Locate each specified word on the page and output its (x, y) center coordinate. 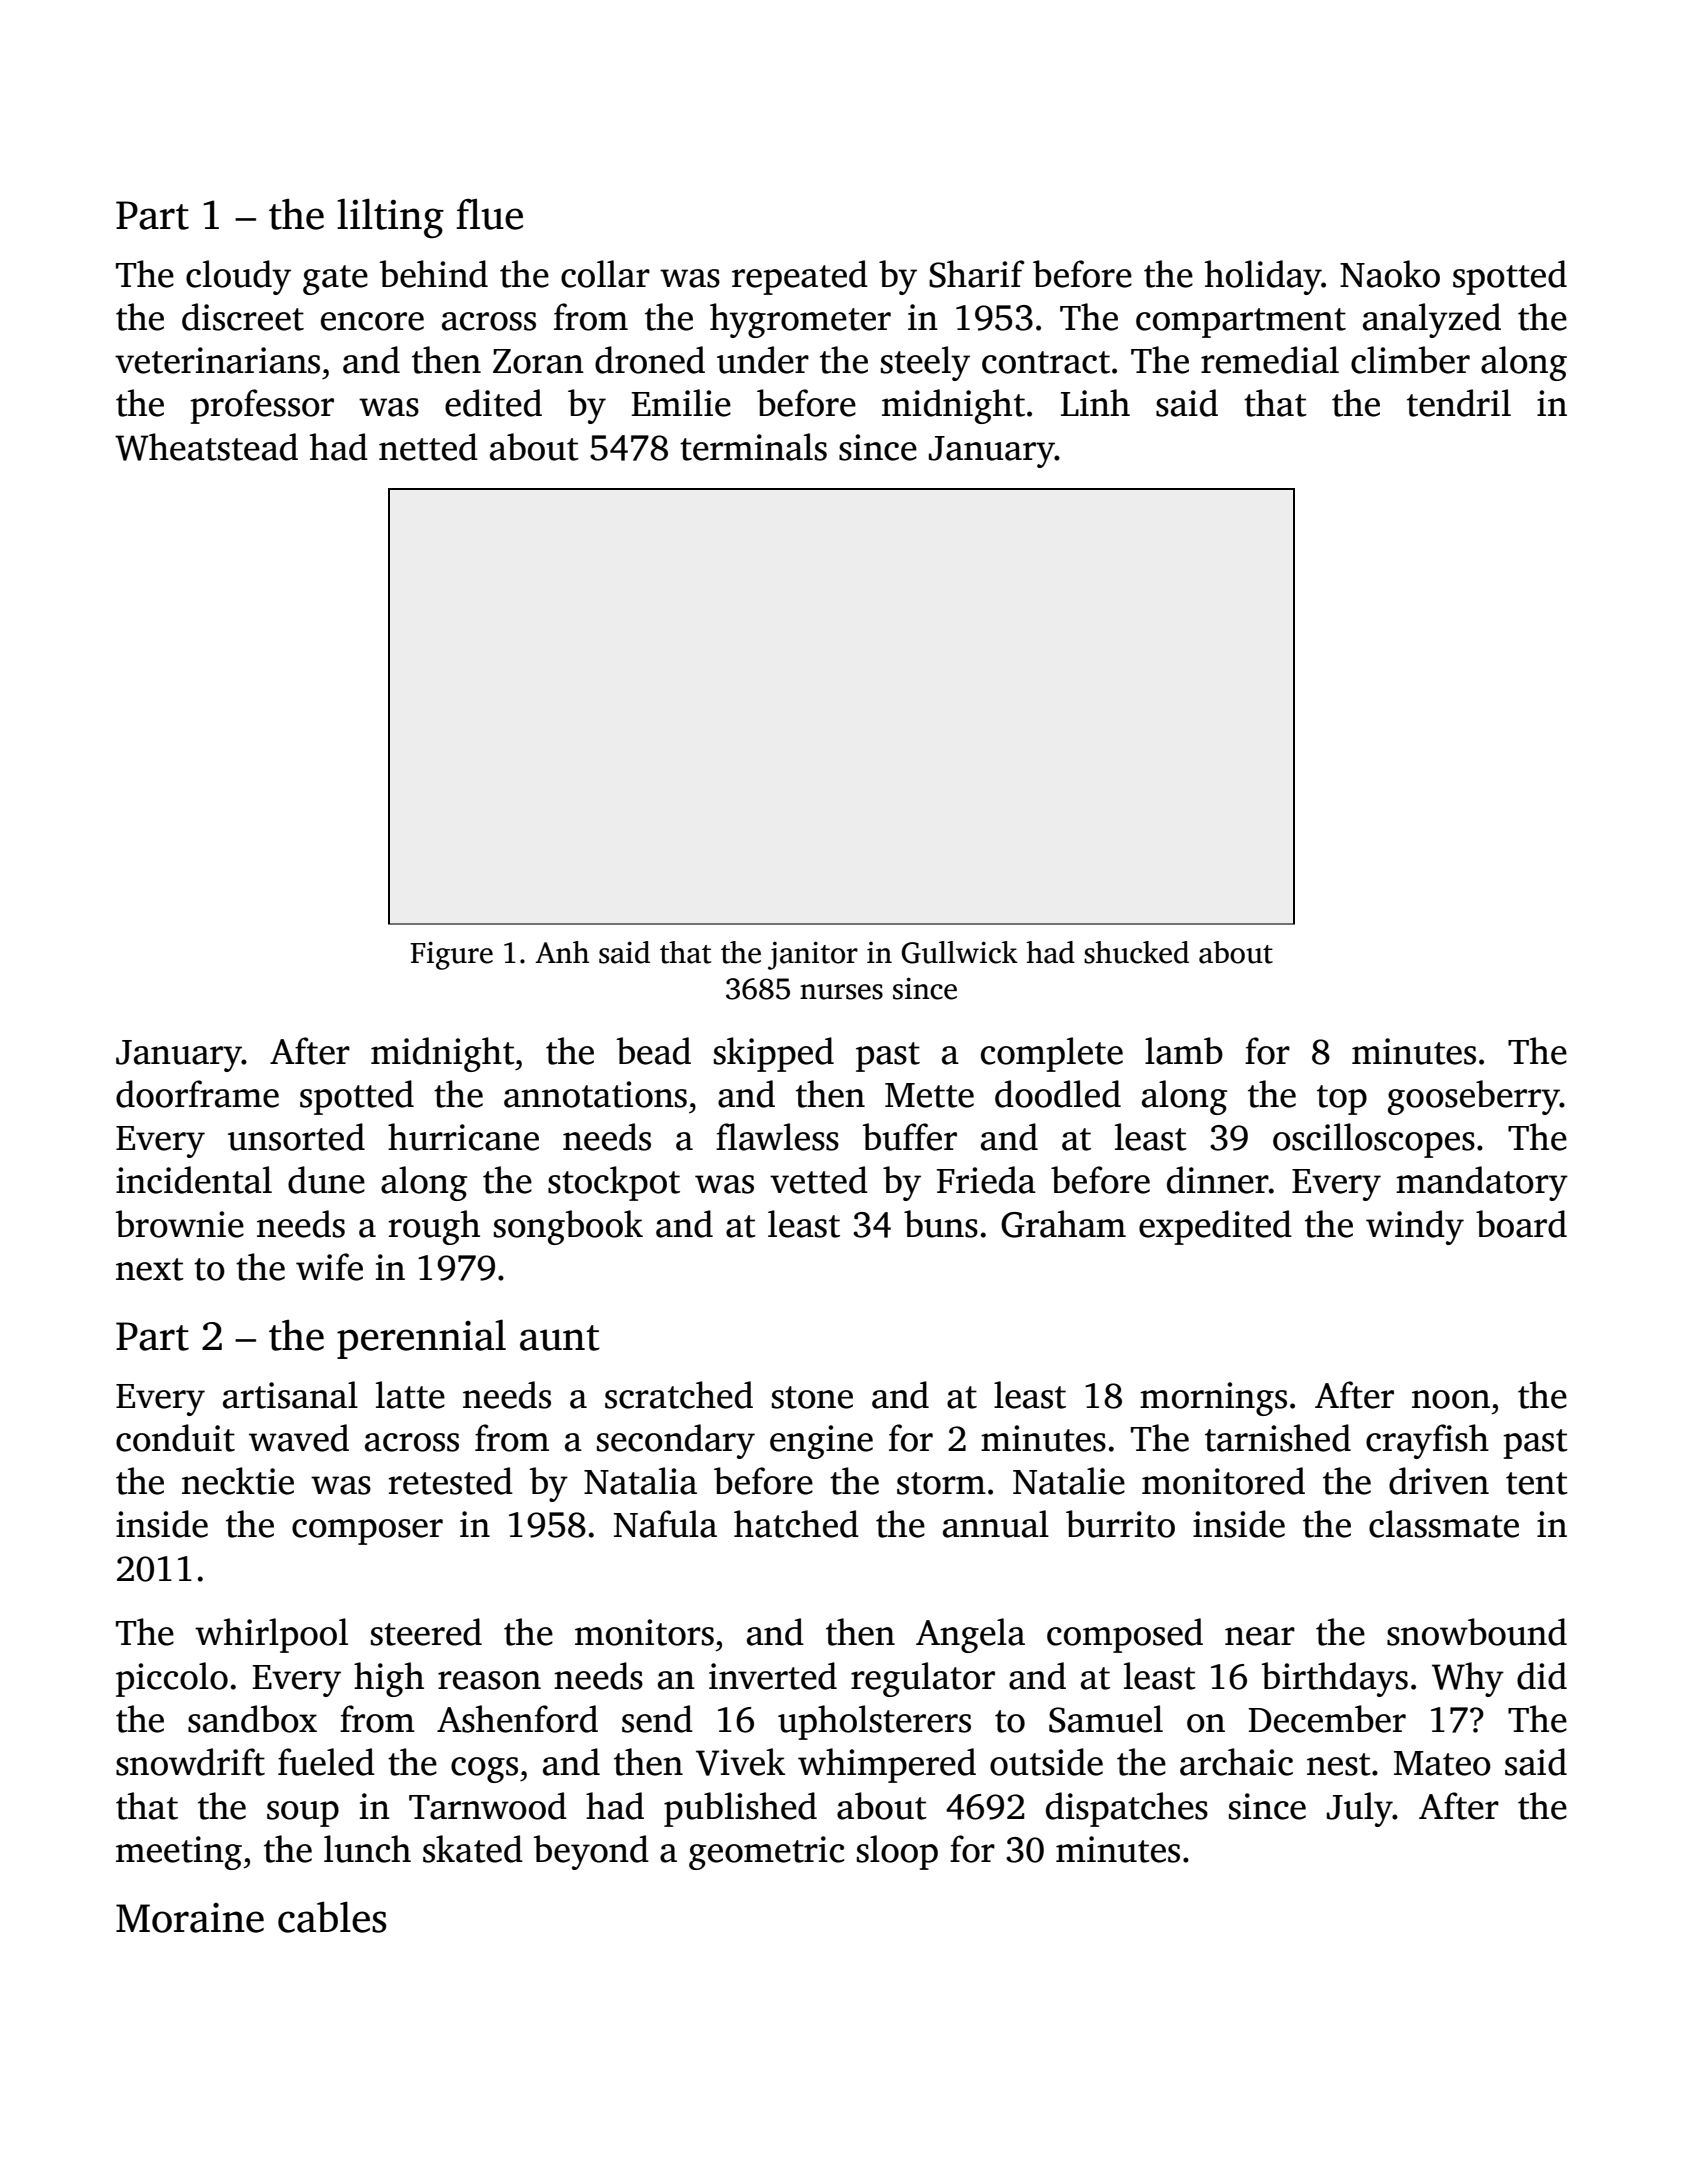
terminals (753, 447)
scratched (679, 1395)
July (1360, 1809)
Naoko (1390, 274)
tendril (1459, 403)
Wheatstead (206, 447)
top (1342, 1100)
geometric (766, 1853)
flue (489, 214)
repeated (800, 277)
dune (326, 1180)
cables (332, 1917)
